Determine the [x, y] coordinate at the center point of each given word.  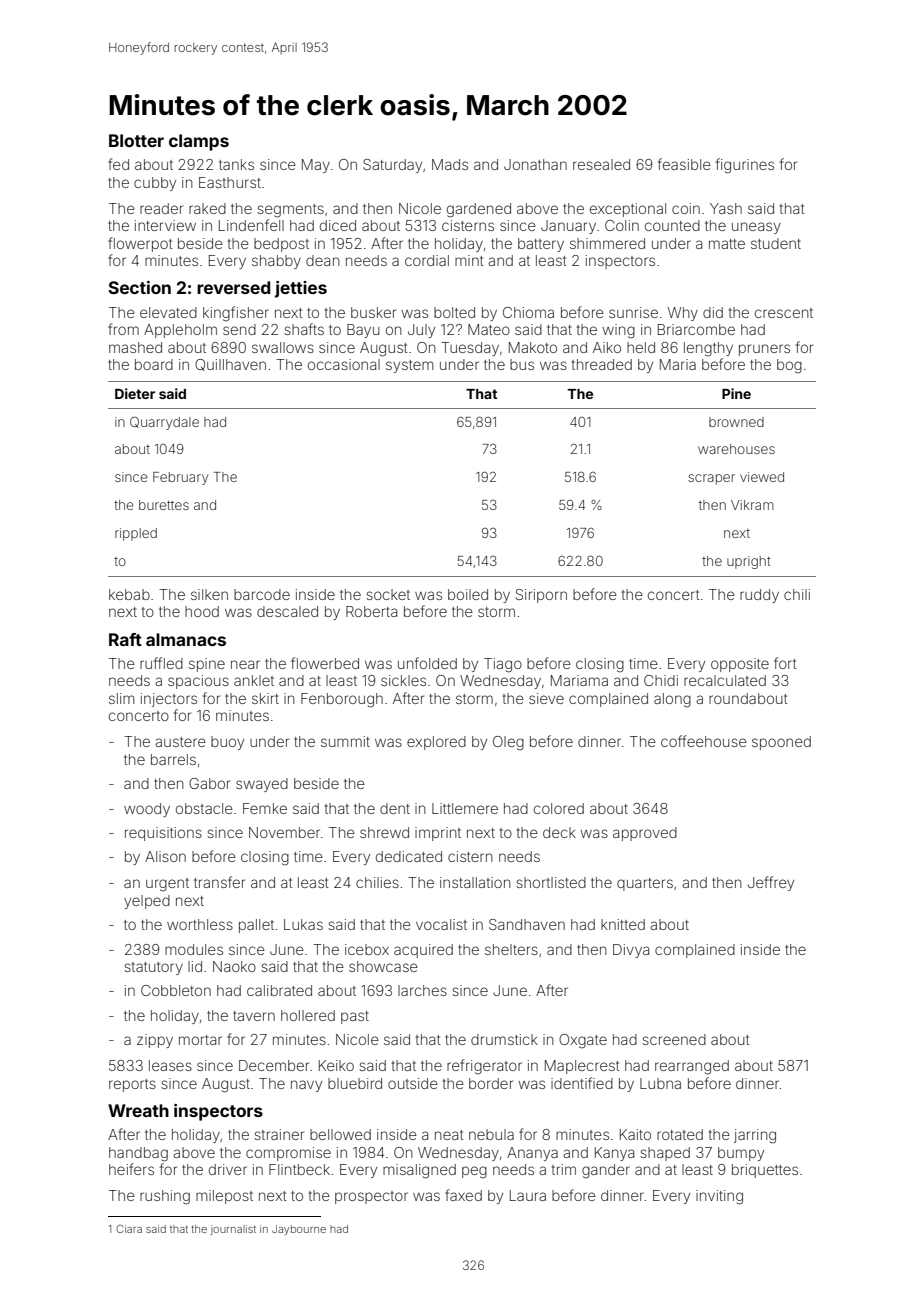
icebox [367, 949]
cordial [427, 260]
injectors [169, 700]
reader [161, 208]
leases [170, 1065]
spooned [781, 743]
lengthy [708, 349]
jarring [755, 1136]
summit [345, 741]
